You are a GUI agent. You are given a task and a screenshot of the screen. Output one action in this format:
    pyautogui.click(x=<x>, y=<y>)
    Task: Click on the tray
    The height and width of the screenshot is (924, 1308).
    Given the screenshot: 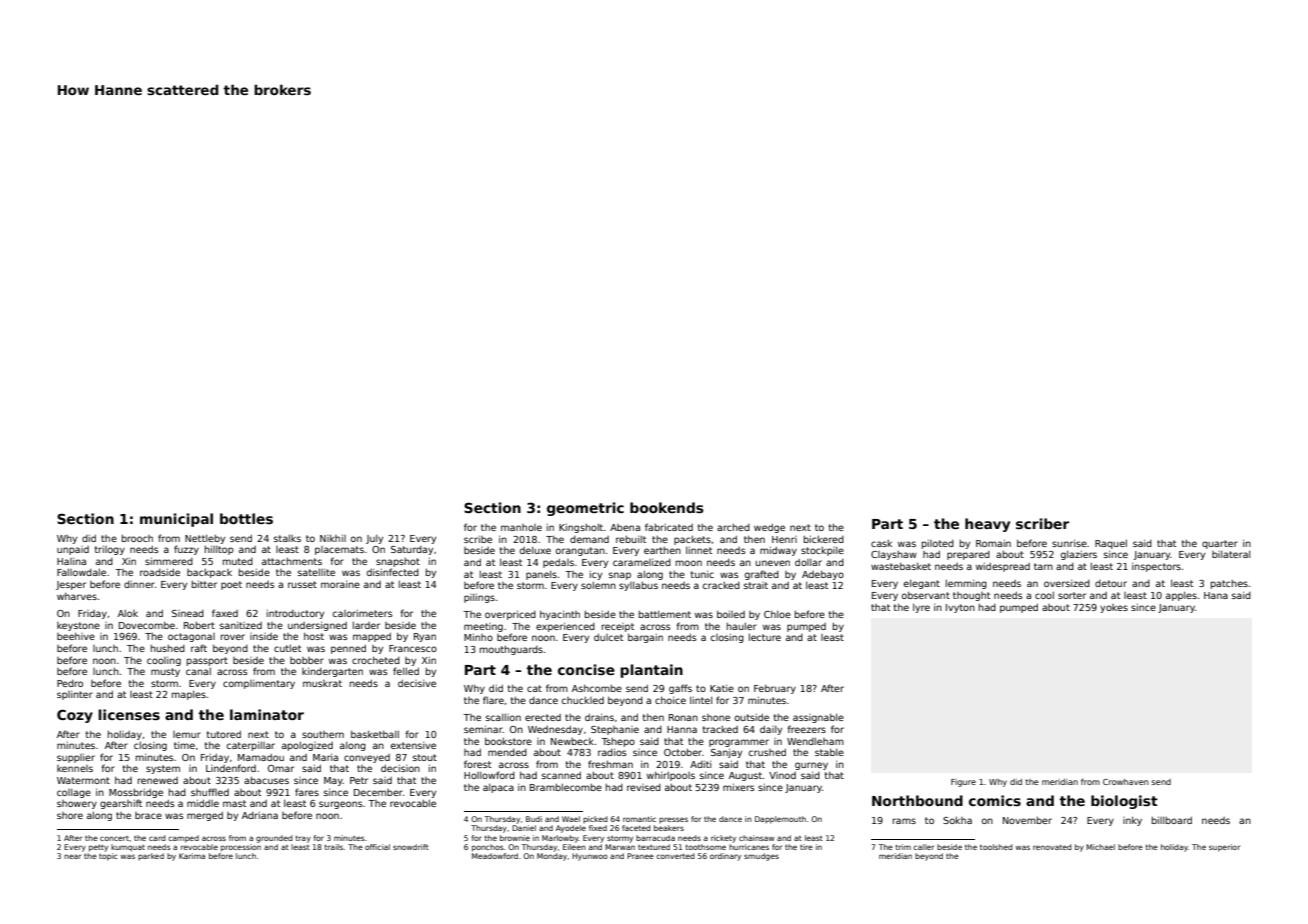 What is the action you would take?
    pyautogui.click(x=303, y=839)
